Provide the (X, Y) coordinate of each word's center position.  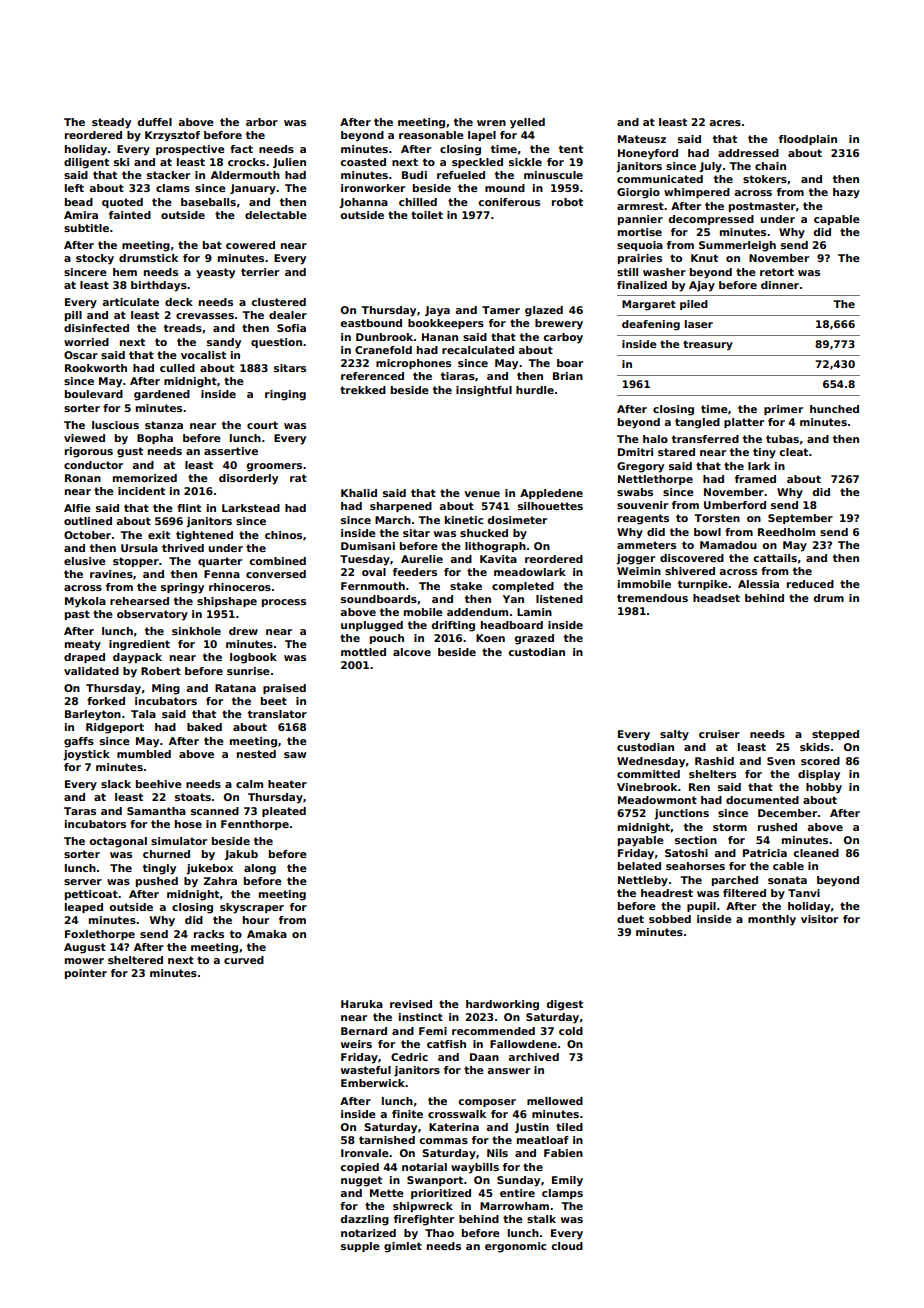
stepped (835, 735)
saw (295, 755)
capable (837, 220)
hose (188, 824)
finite (407, 1114)
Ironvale (365, 1153)
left (74, 188)
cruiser (719, 734)
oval (374, 572)
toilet (427, 215)
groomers (274, 467)
